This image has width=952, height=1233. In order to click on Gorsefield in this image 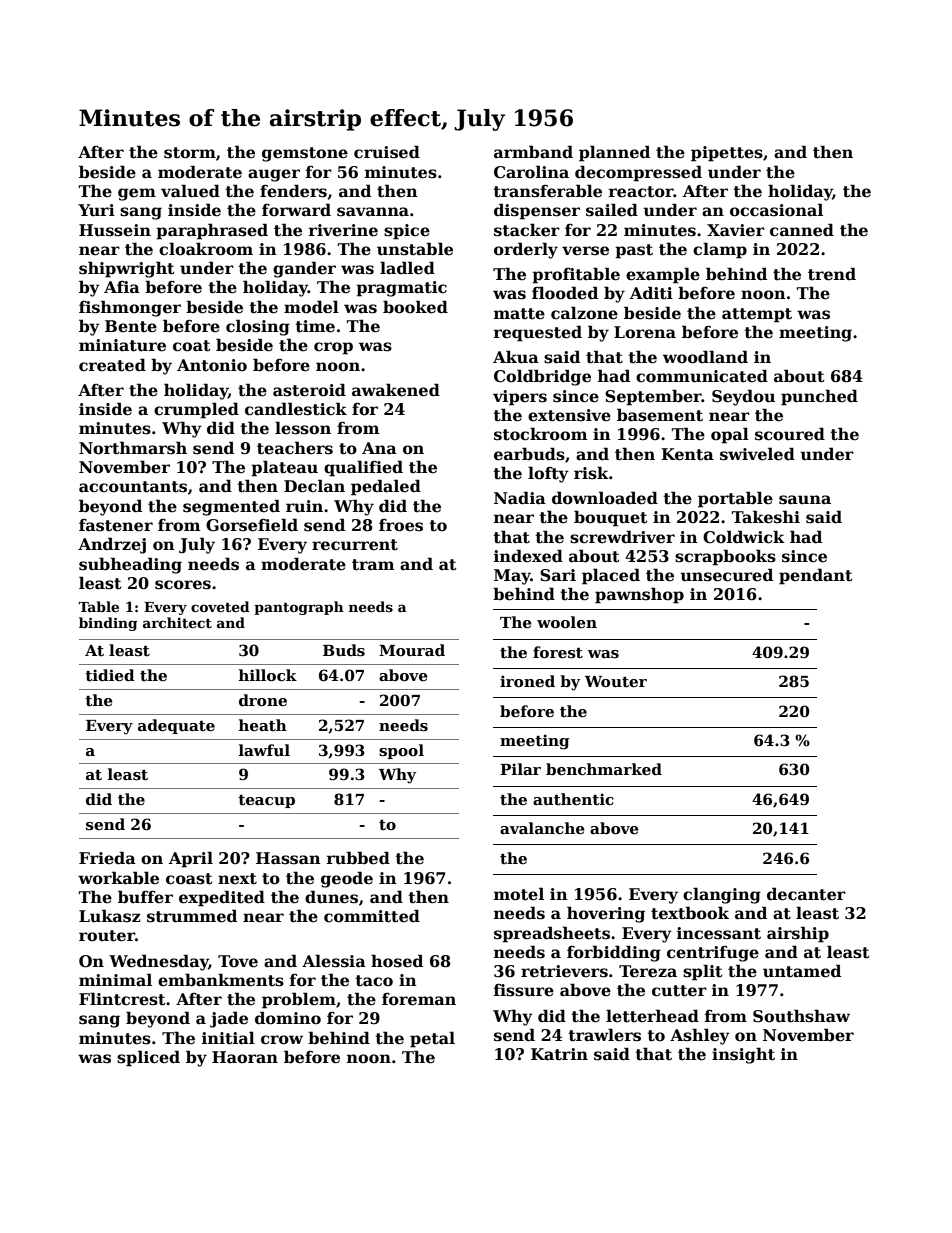, I will do `click(252, 525)`.
